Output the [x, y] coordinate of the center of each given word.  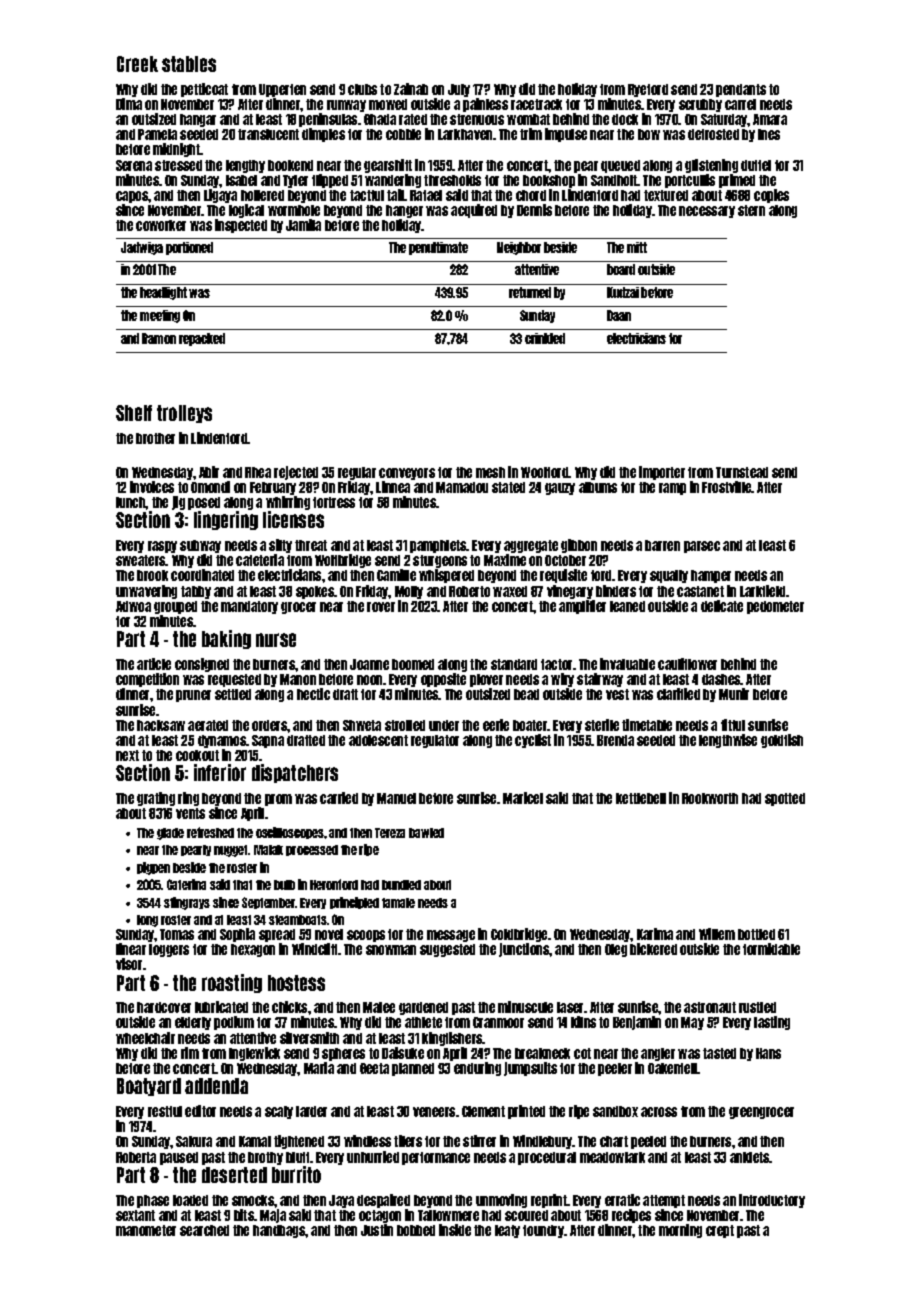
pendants [741, 90]
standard [514, 664]
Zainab [411, 89]
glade [170, 834]
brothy [265, 1158]
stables [189, 64]
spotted [785, 799]
